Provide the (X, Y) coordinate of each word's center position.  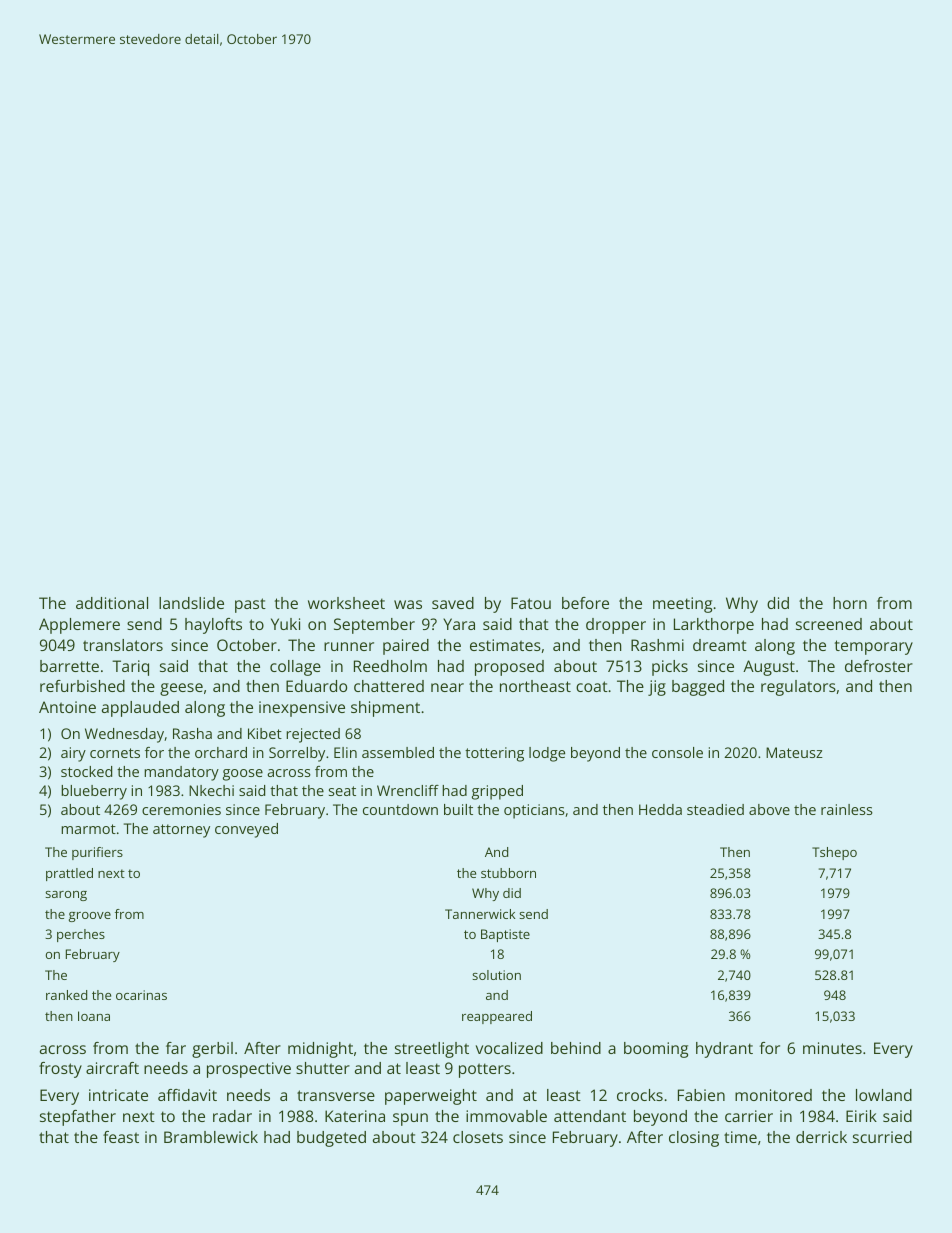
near (447, 687)
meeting (682, 605)
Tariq (130, 668)
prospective (249, 1070)
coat (592, 686)
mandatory (181, 773)
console (677, 752)
